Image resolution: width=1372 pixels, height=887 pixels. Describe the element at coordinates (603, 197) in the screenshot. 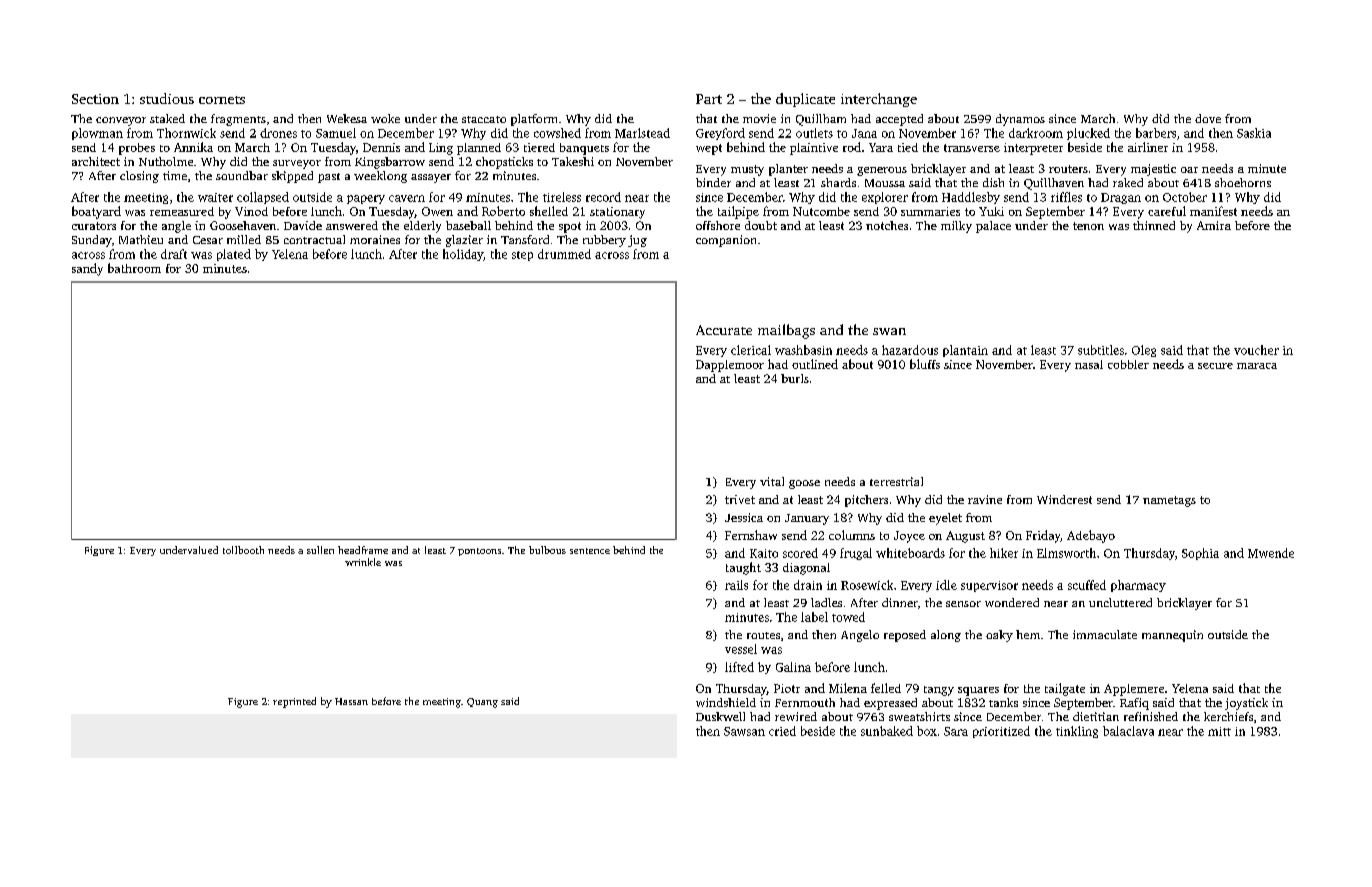

I see `record` at that location.
